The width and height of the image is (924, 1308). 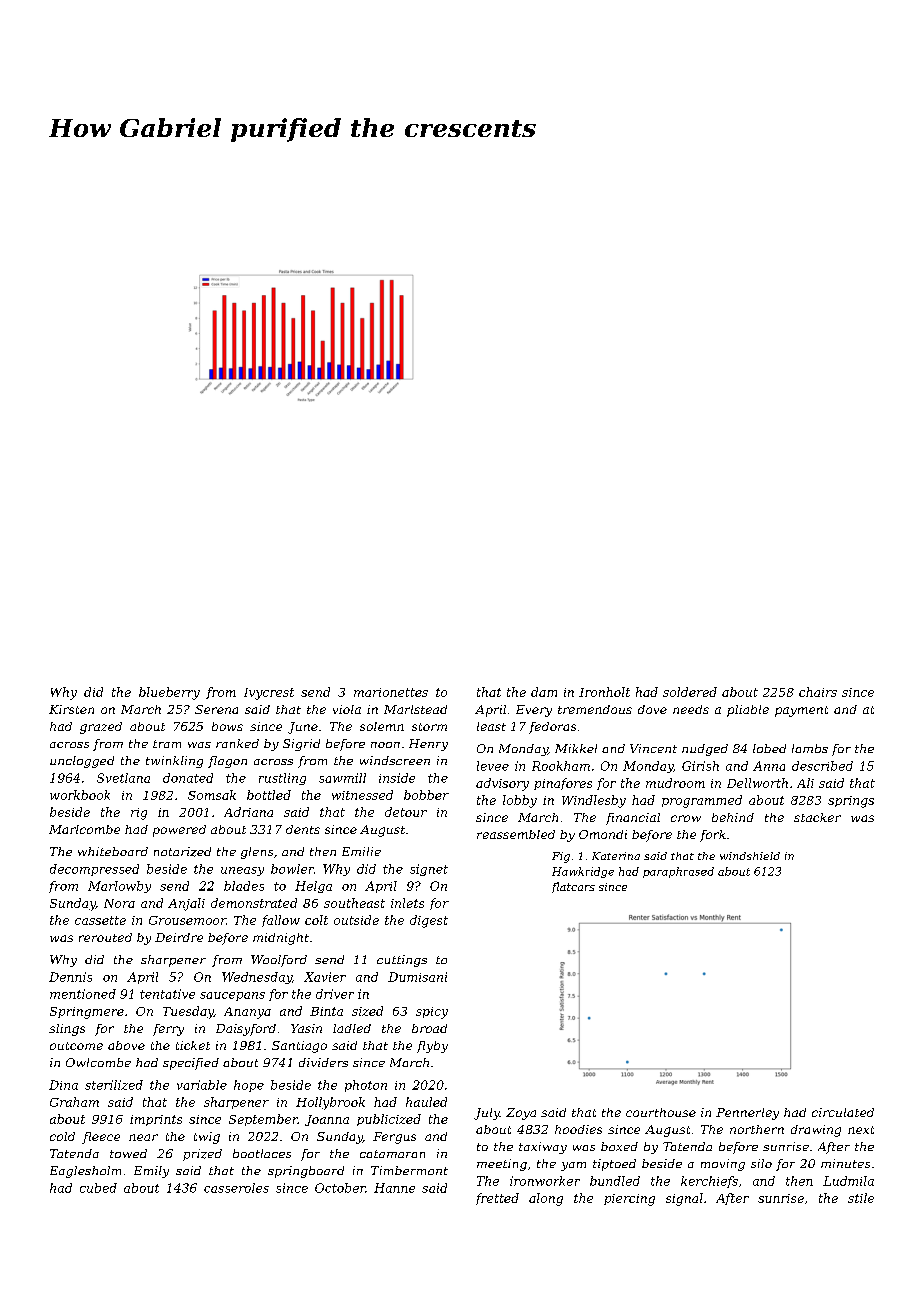 What do you see at coordinates (94, 870) in the image?
I see `decompressed` at bounding box center [94, 870].
